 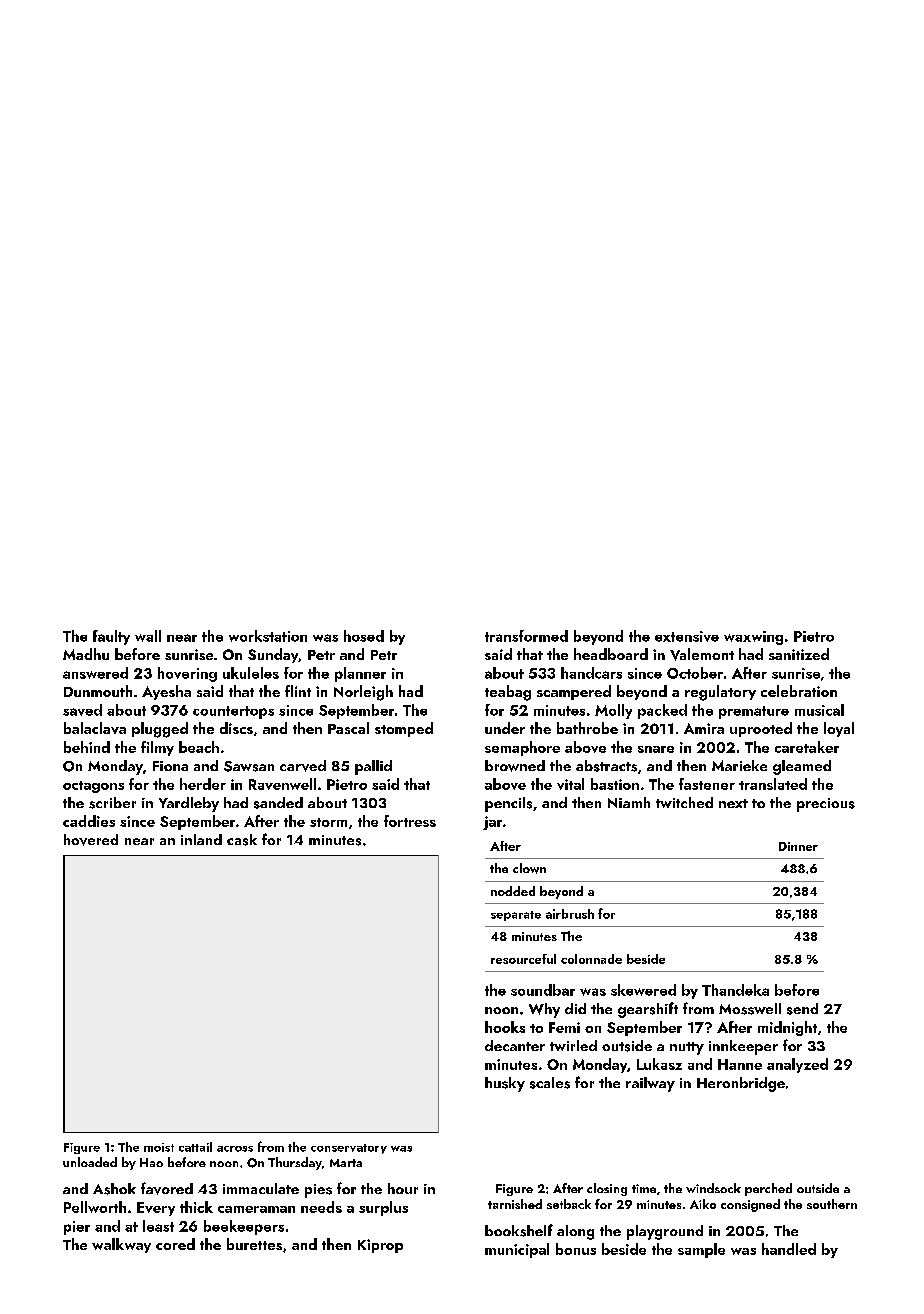 I want to click on countertops, so click(x=233, y=712).
